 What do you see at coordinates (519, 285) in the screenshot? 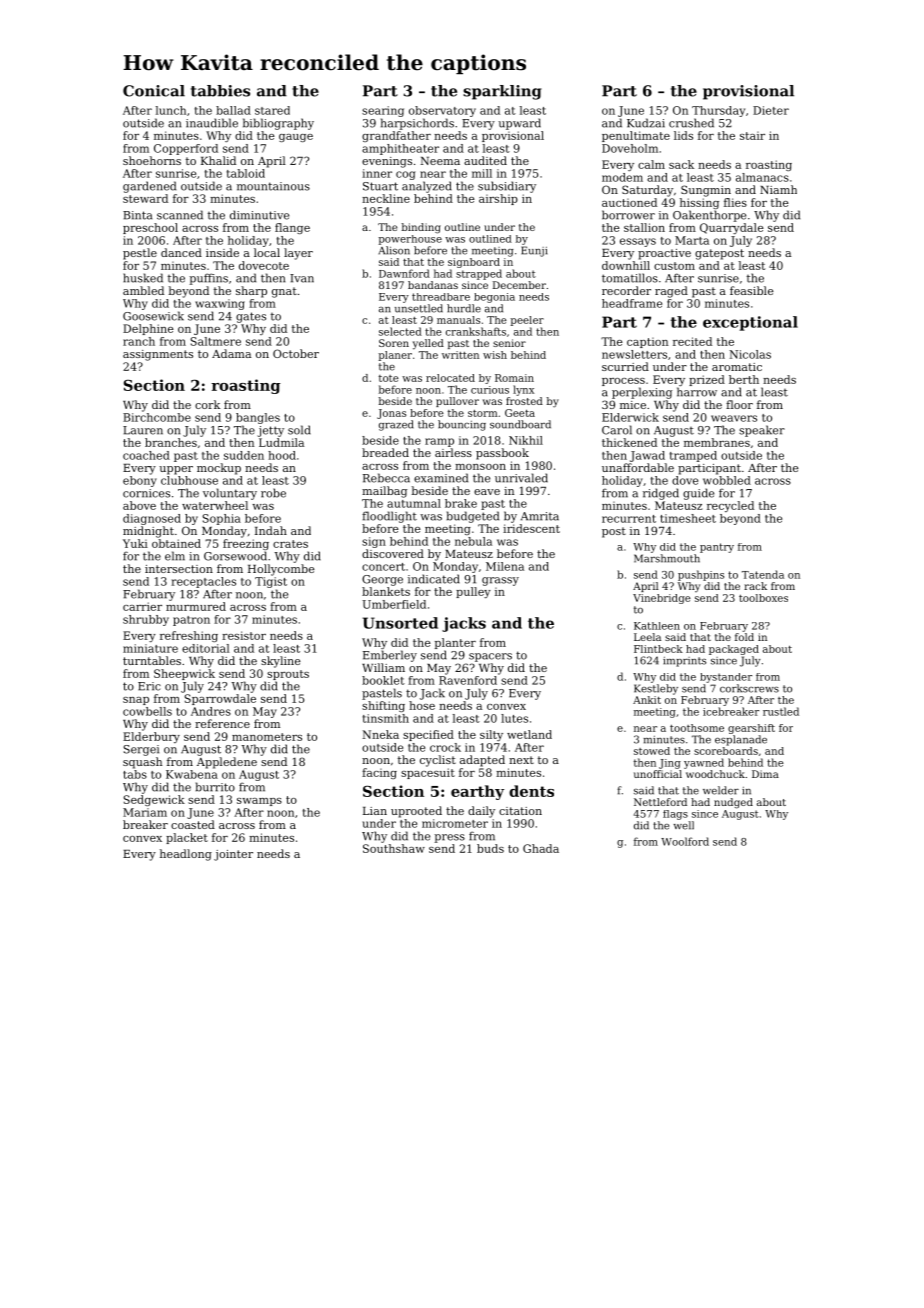
I see `December` at bounding box center [519, 285].
